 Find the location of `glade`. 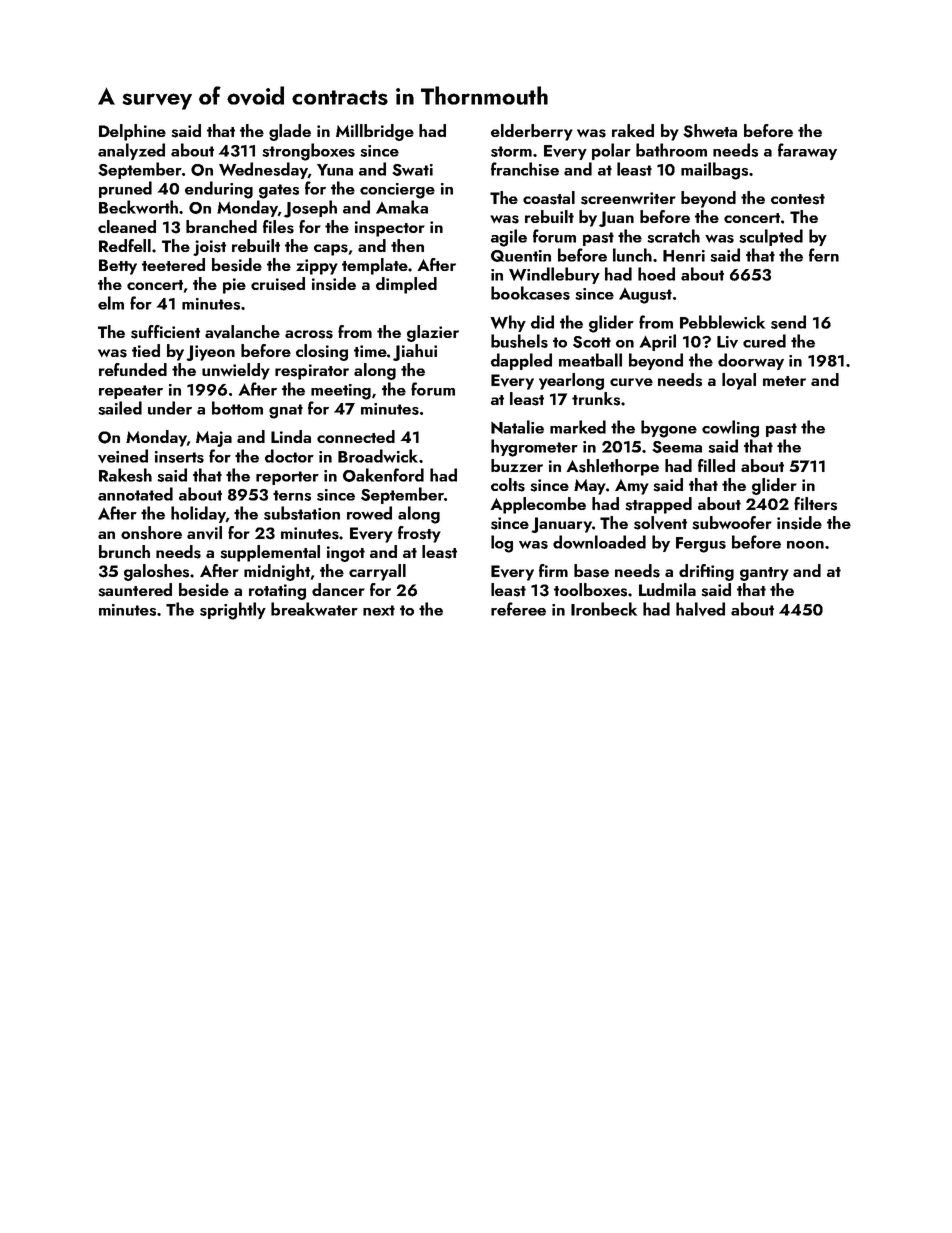

glade is located at coordinates (290, 132).
